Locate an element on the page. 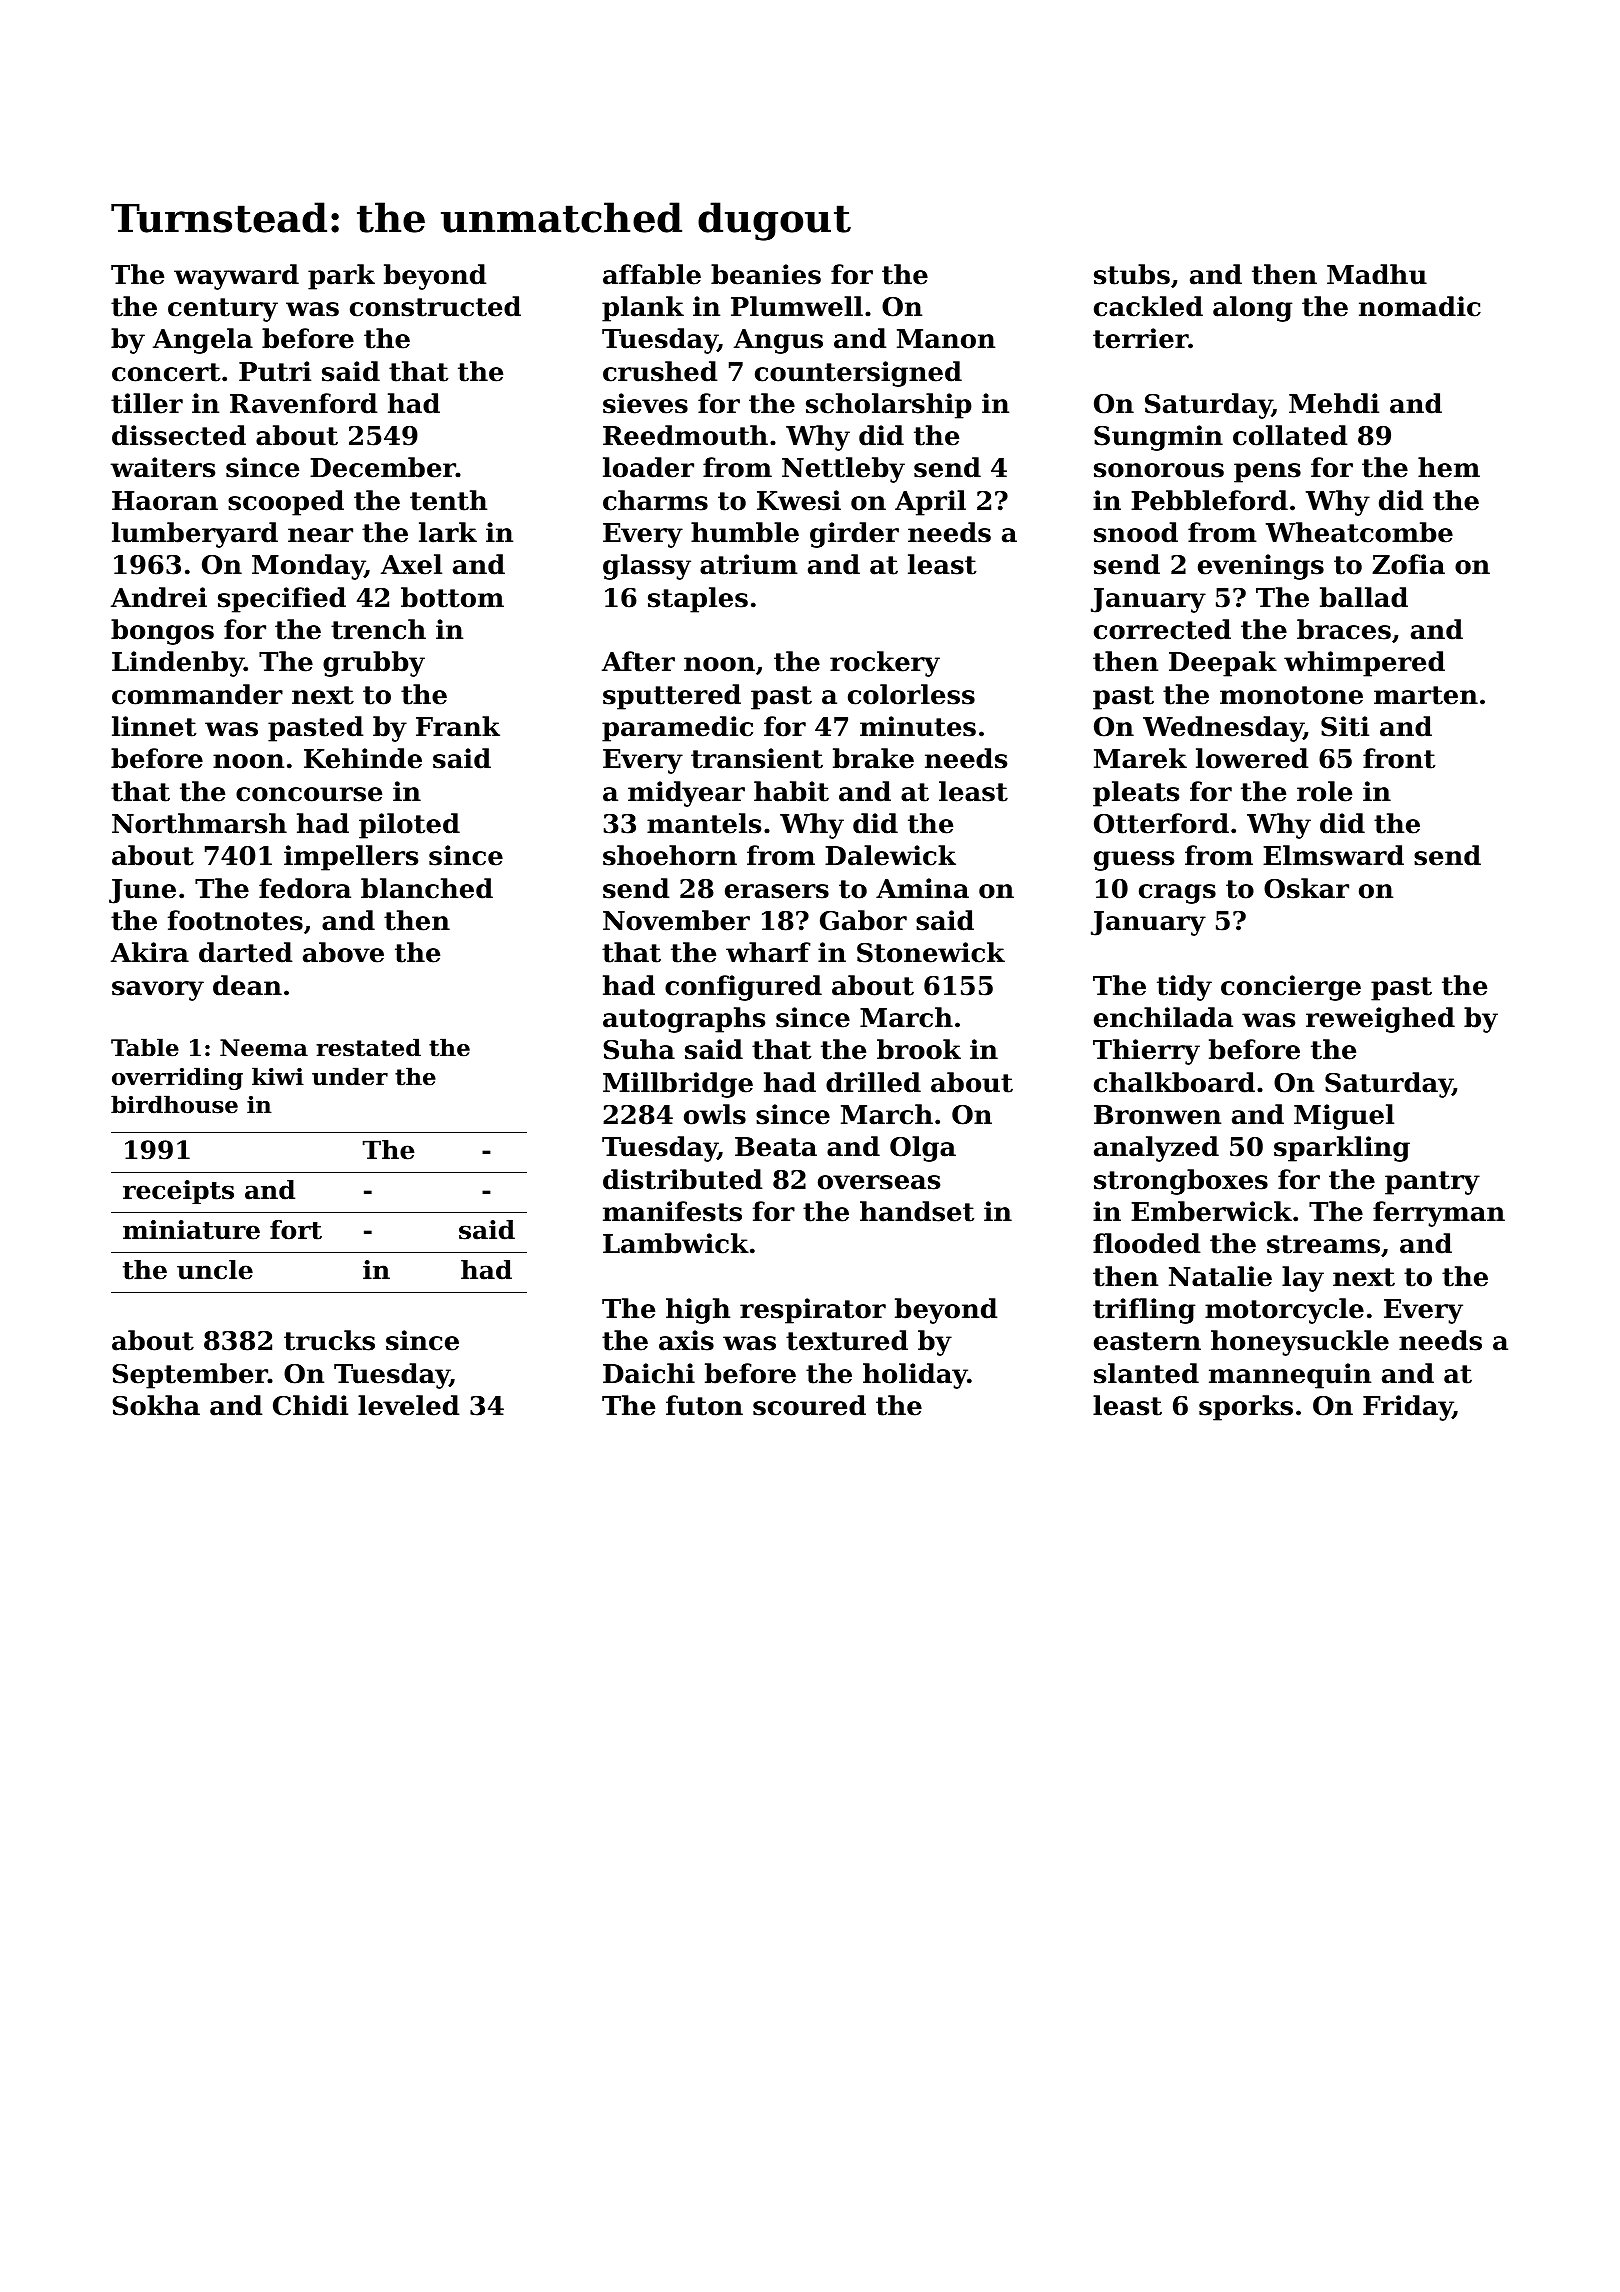 The width and height of the page is (1620, 2292). Sungmin is located at coordinates (1158, 438).
